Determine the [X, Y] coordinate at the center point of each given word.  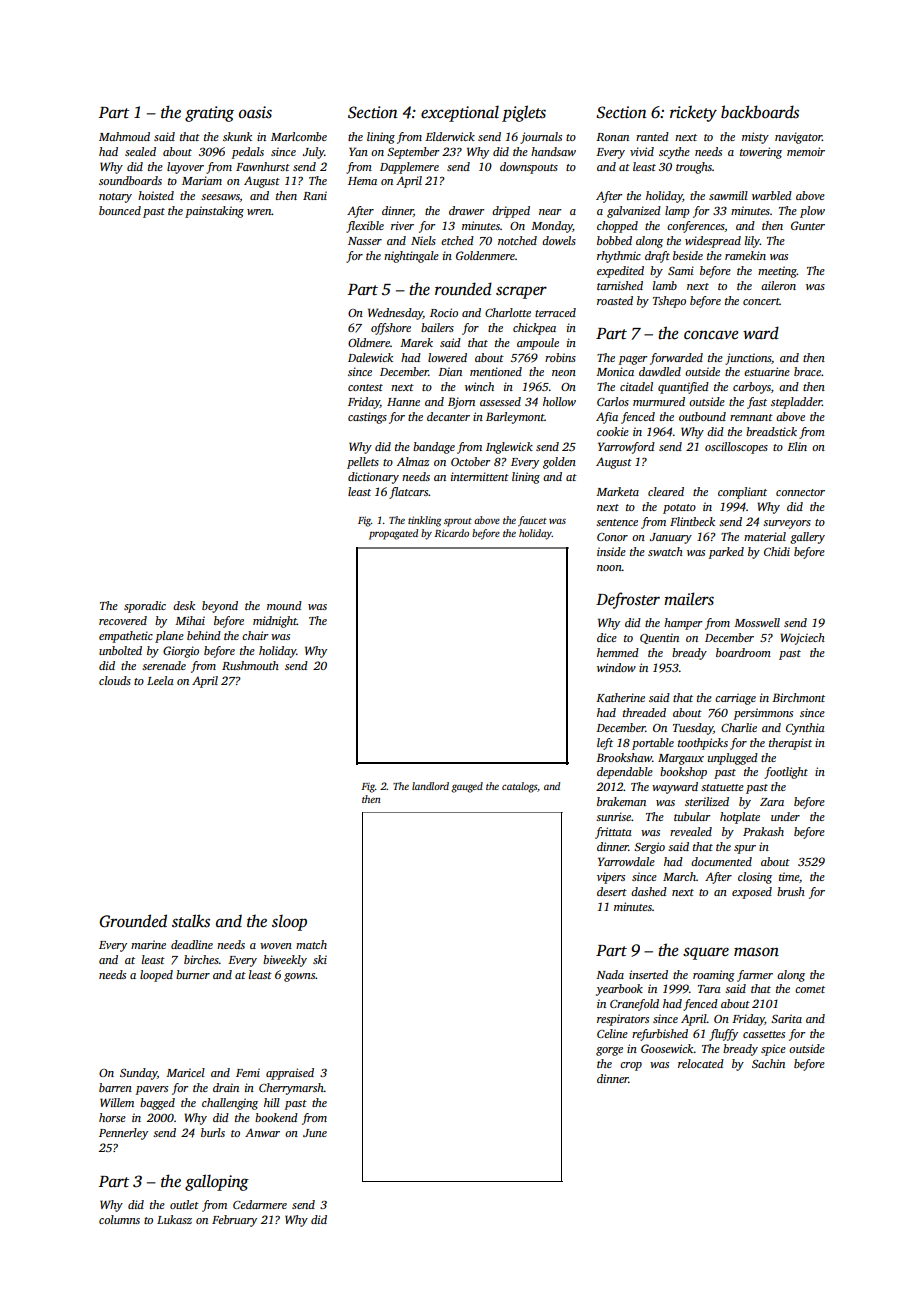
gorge [609, 1051]
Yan [358, 151]
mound [284, 605]
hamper [683, 624]
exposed [752, 893]
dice [607, 637]
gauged [467, 787]
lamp [677, 212]
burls [213, 1132]
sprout [458, 522]
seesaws [220, 198]
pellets [363, 463]
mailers [689, 599]
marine [148, 944]
